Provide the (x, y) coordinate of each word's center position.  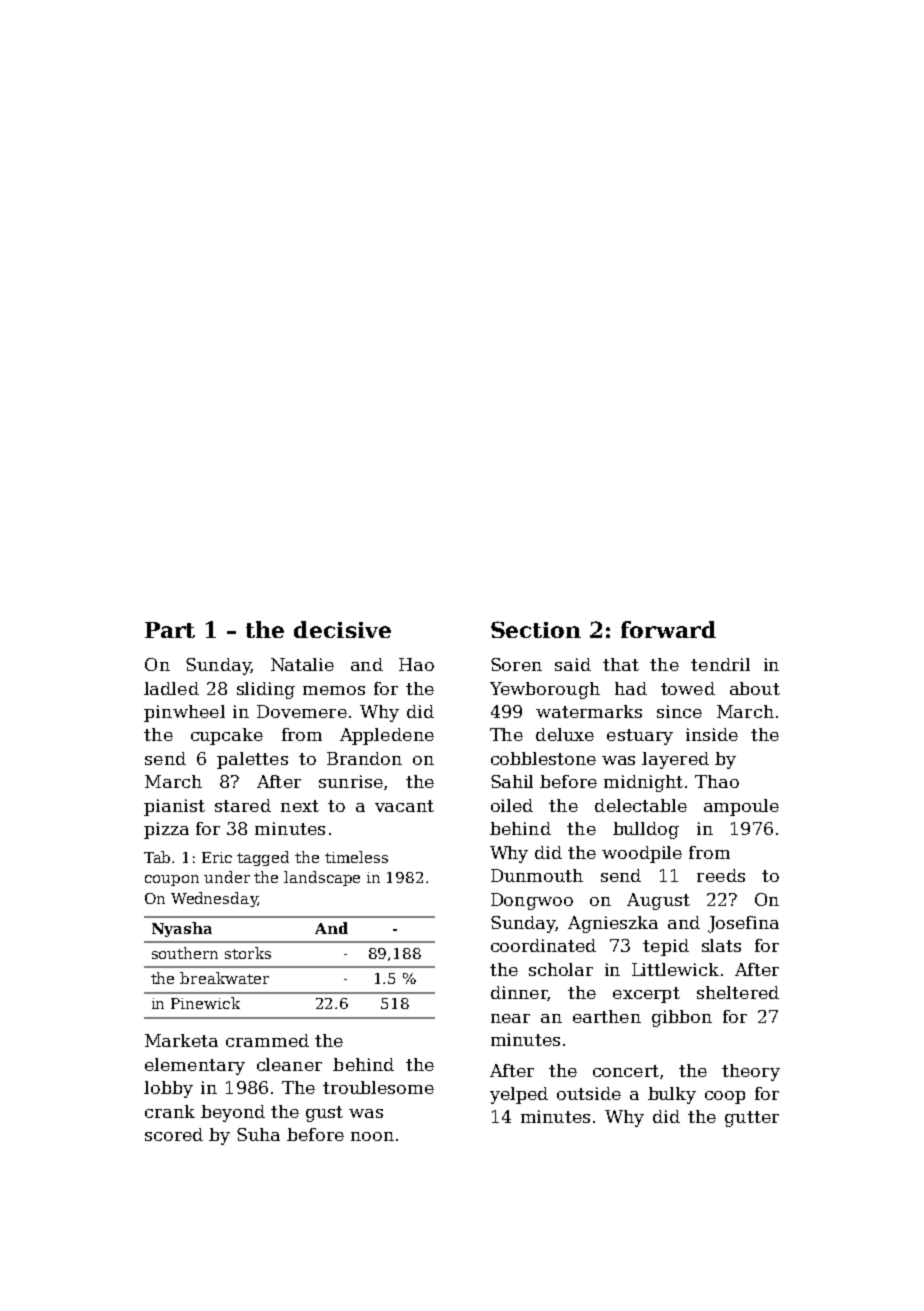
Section (536, 629)
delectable (641, 805)
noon (372, 1136)
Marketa (181, 1040)
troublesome (378, 1087)
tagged (263, 858)
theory (751, 1072)
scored (174, 1134)
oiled (512, 805)
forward (668, 629)
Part (170, 630)
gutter (752, 1119)
